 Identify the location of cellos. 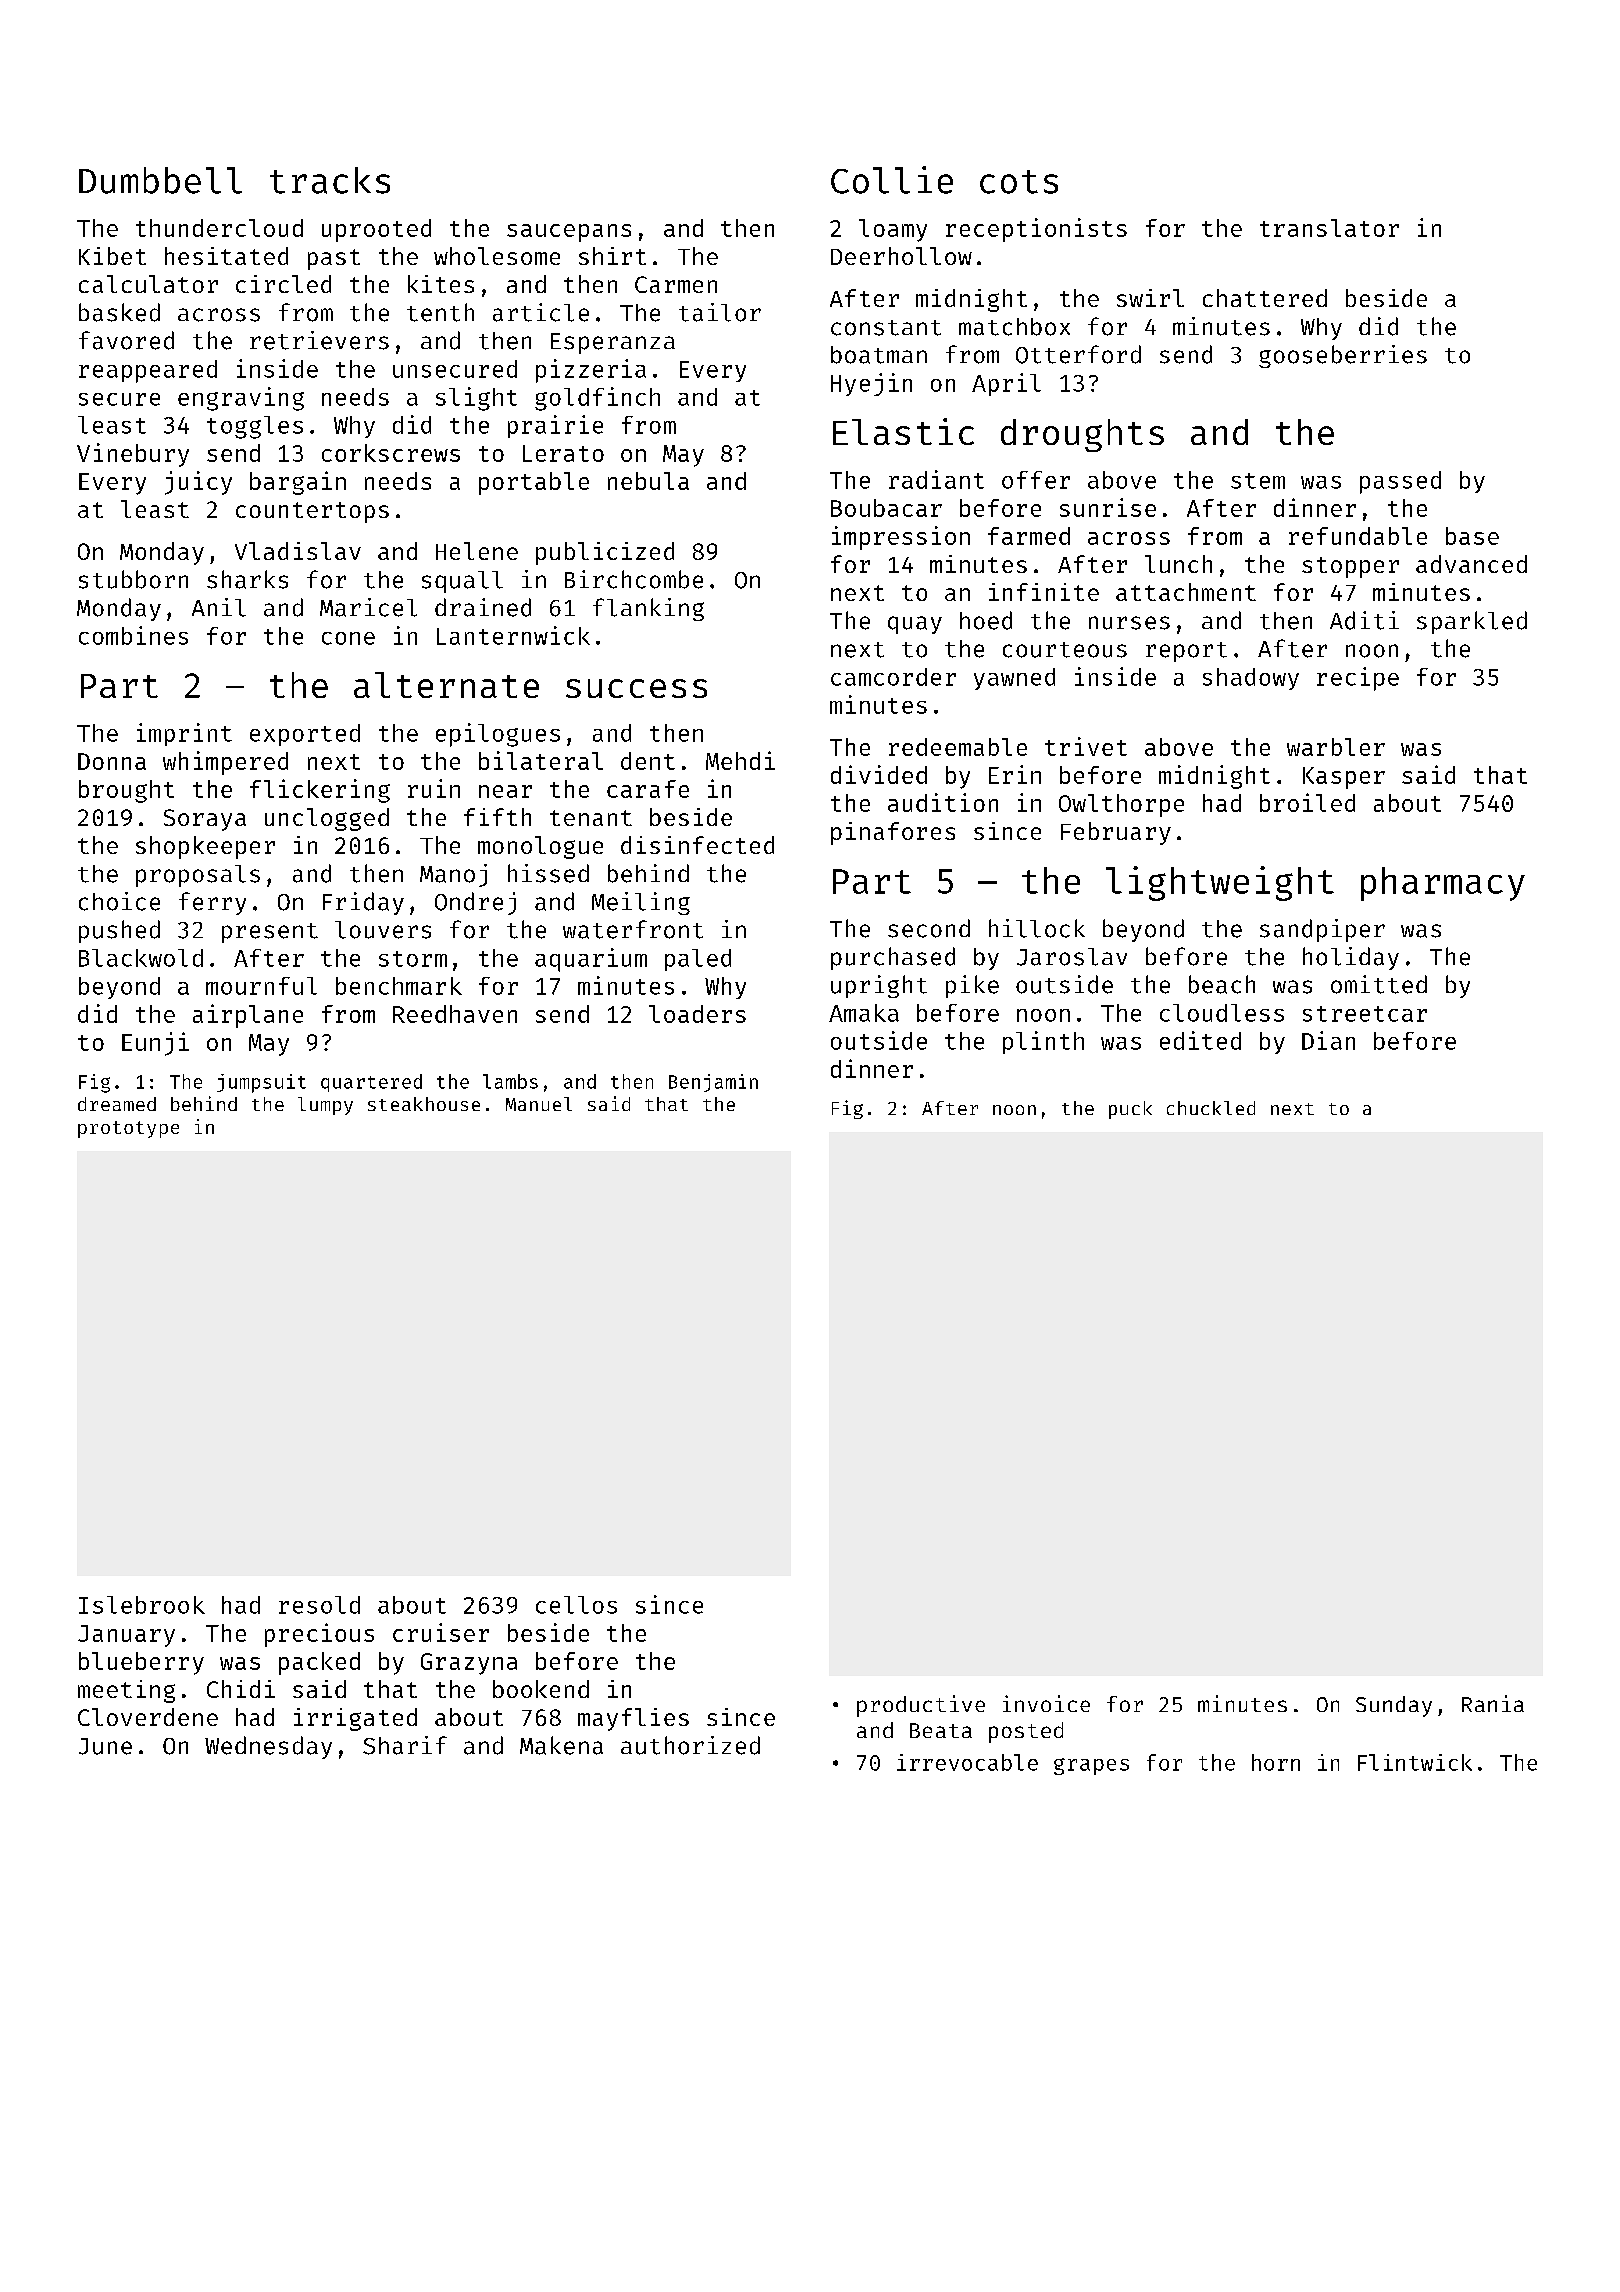
(576, 1605).
